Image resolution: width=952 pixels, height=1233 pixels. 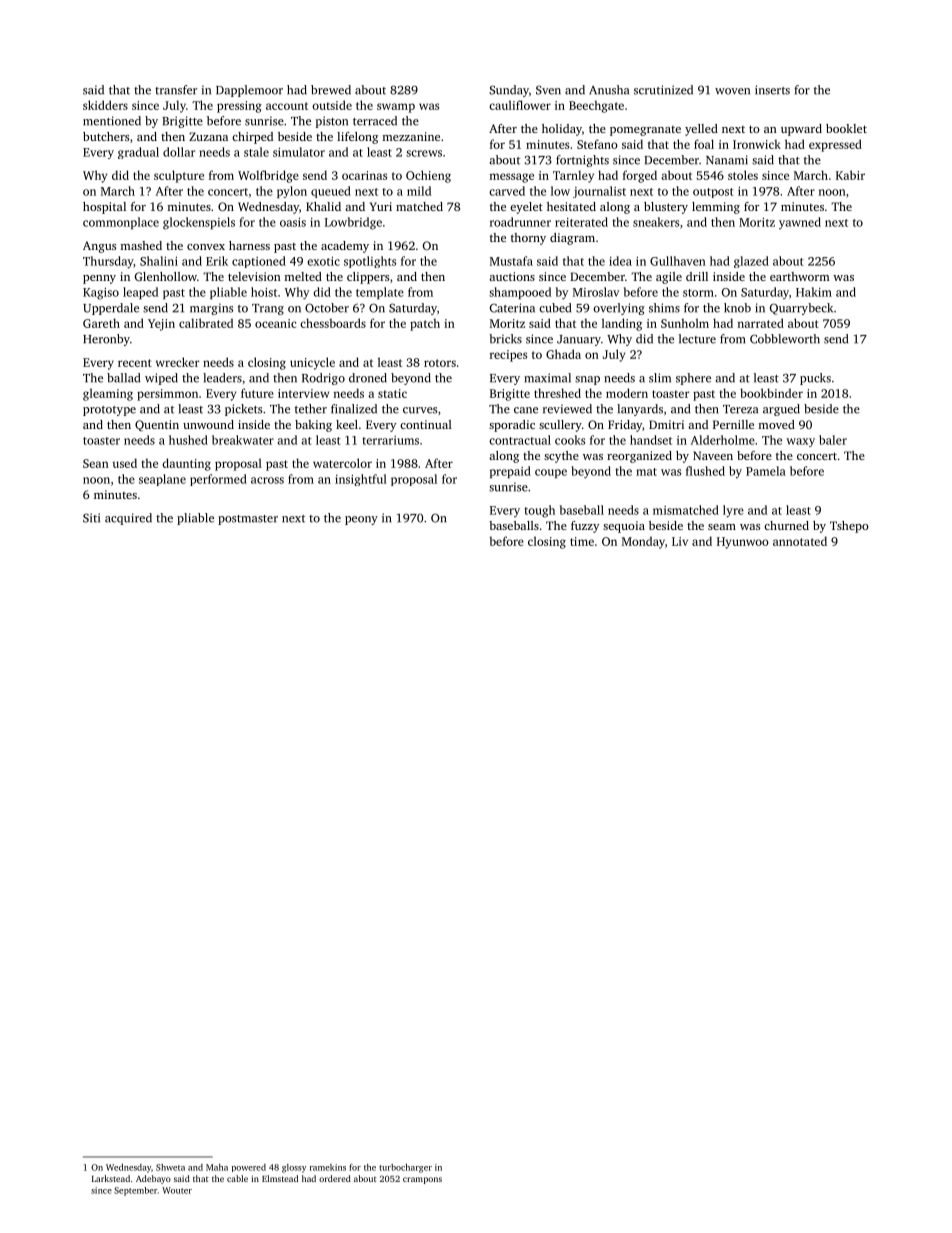 I want to click on postmaster, so click(x=248, y=520).
